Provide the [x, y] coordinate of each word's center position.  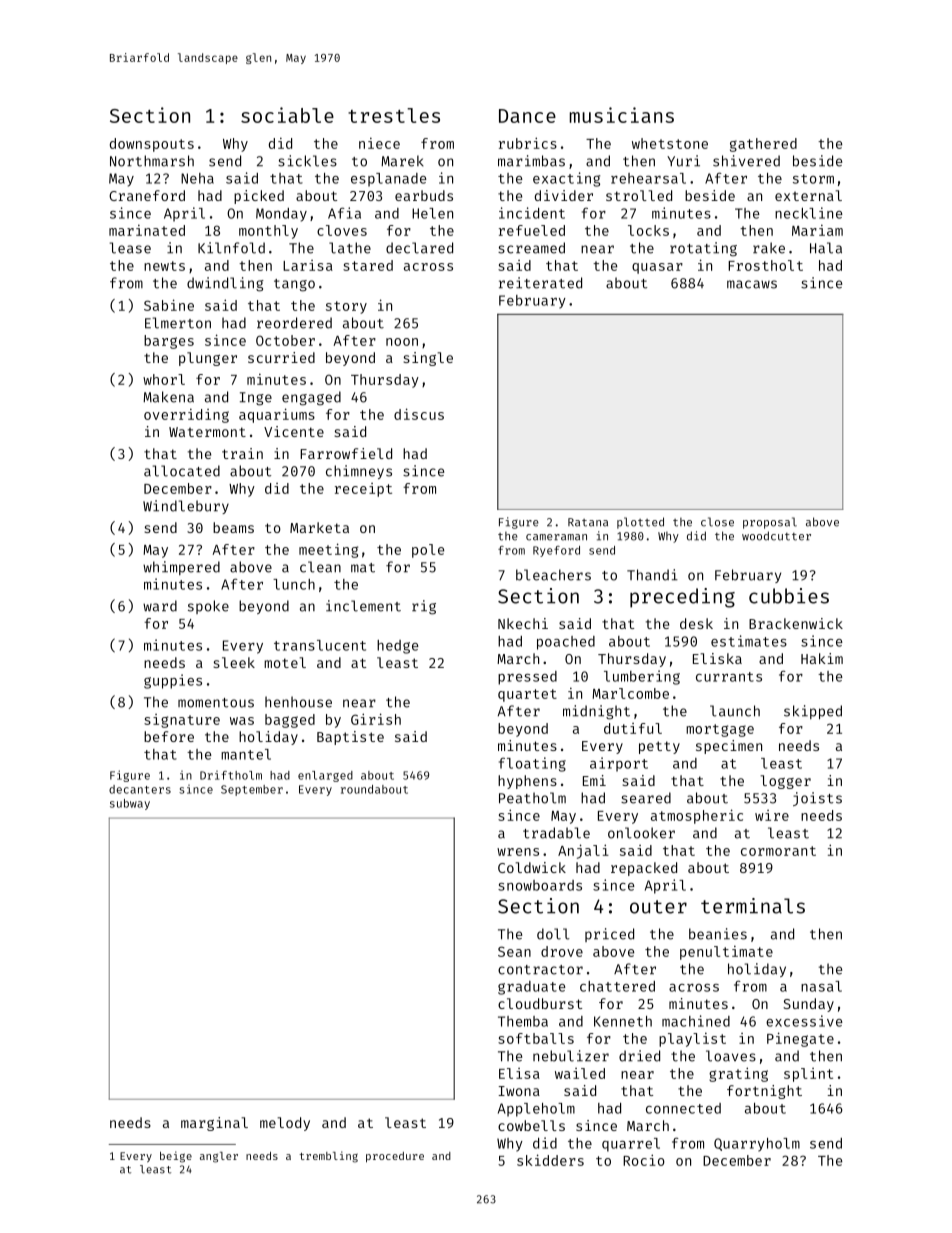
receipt [363, 490]
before [169, 736]
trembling [328, 1157]
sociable [287, 115]
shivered [746, 161]
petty [659, 747]
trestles [394, 115]
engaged [311, 398]
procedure [395, 1157]
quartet [527, 695]
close [717, 522]
